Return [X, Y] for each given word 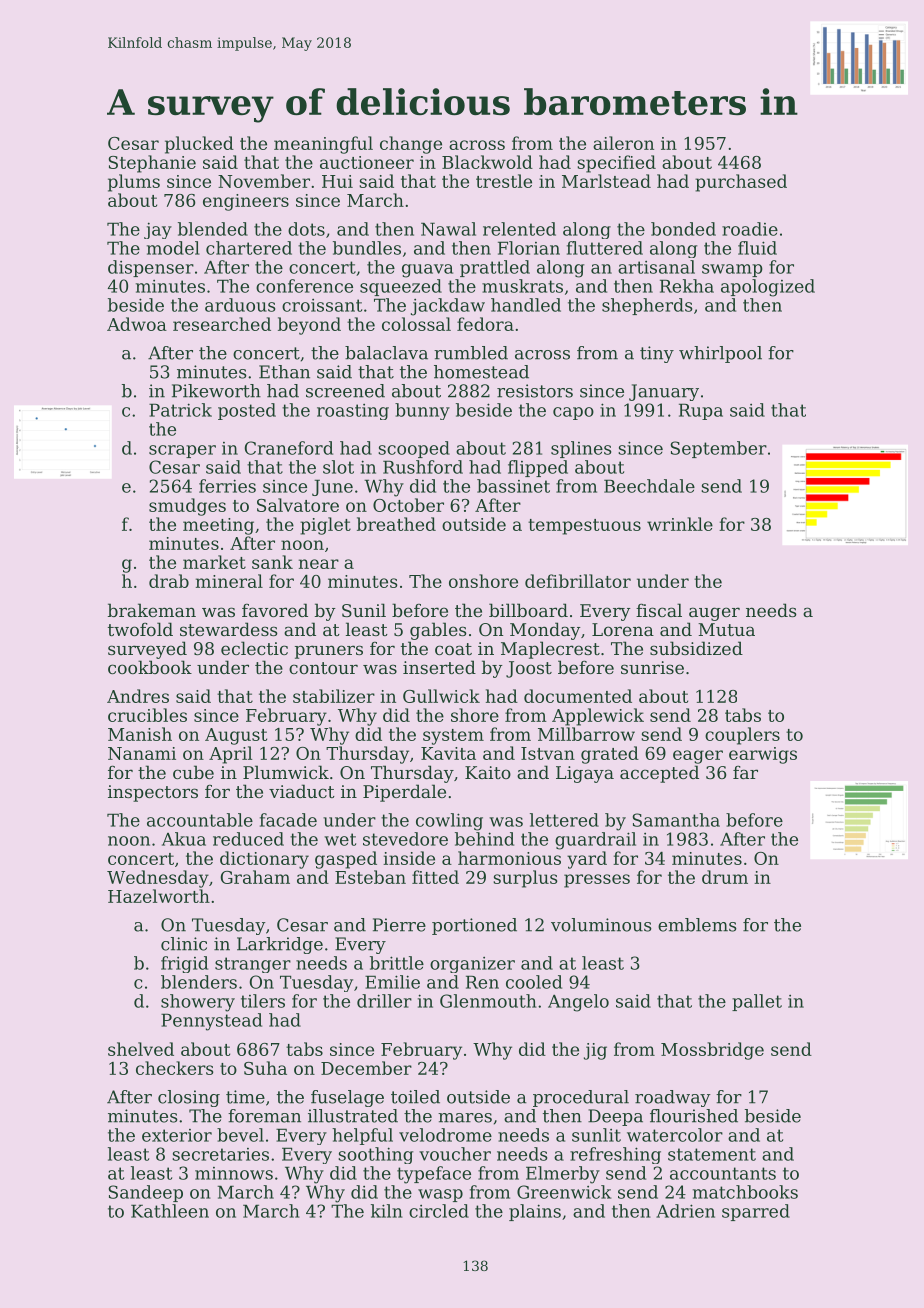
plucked [199, 145]
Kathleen [170, 1211]
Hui [337, 181]
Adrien [685, 1211]
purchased [741, 183]
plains [535, 1212]
